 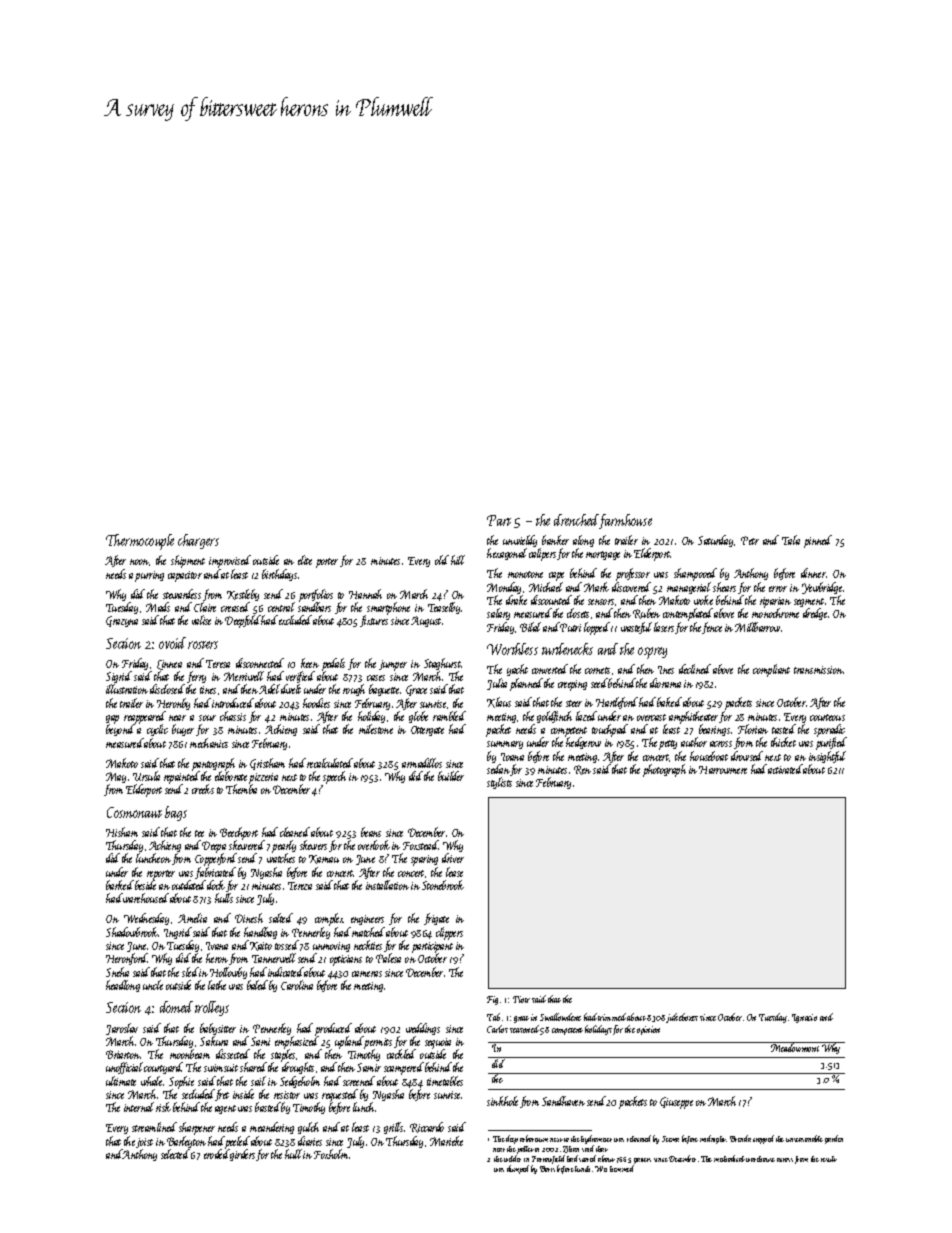 What do you see at coordinates (534, 1138) in the image?
I see `arboretum` at bounding box center [534, 1138].
